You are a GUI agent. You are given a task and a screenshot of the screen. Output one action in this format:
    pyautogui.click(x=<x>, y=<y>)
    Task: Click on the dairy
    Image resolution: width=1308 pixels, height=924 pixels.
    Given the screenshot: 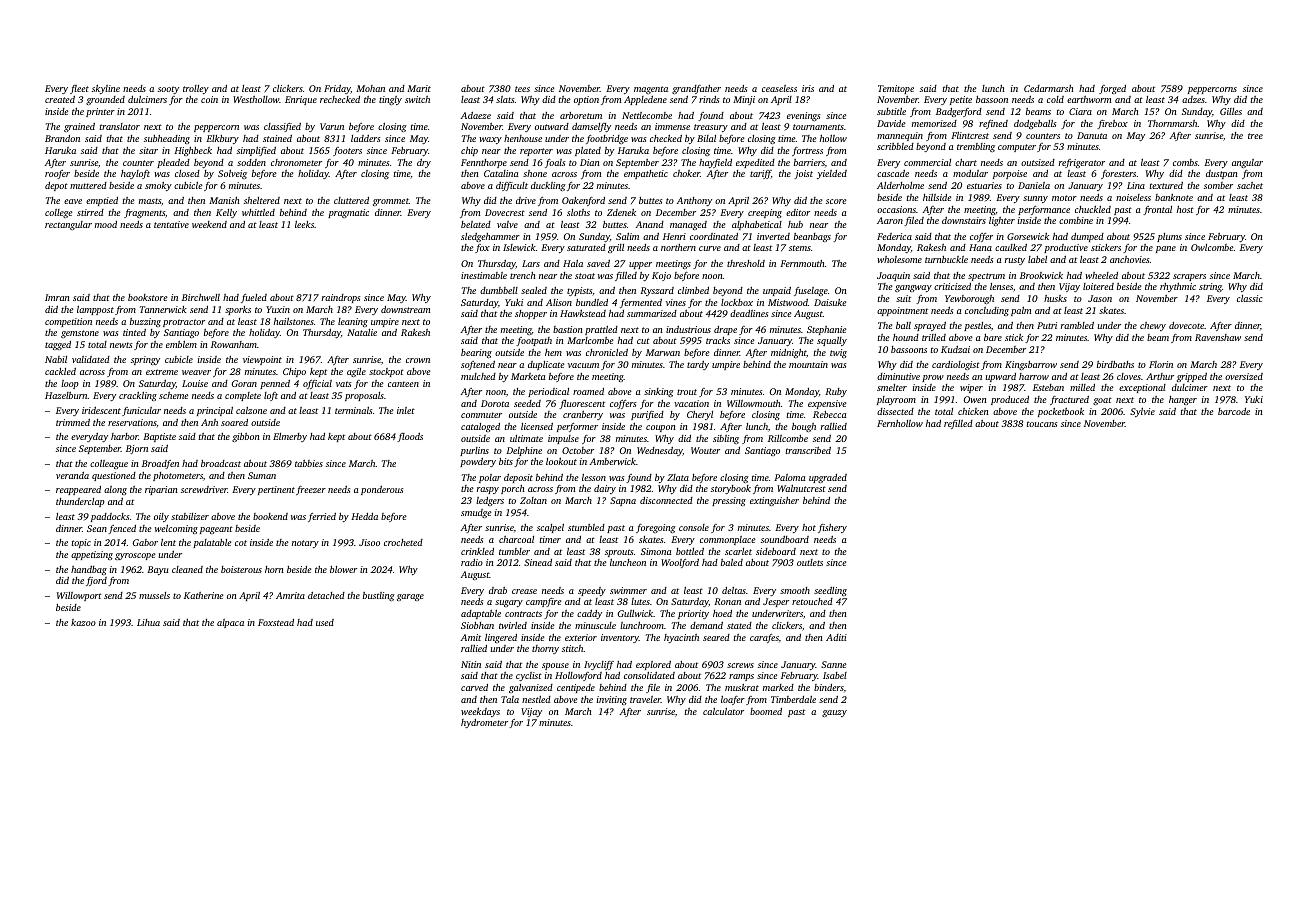 What is the action you would take?
    pyautogui.click(x=605, y=489)
